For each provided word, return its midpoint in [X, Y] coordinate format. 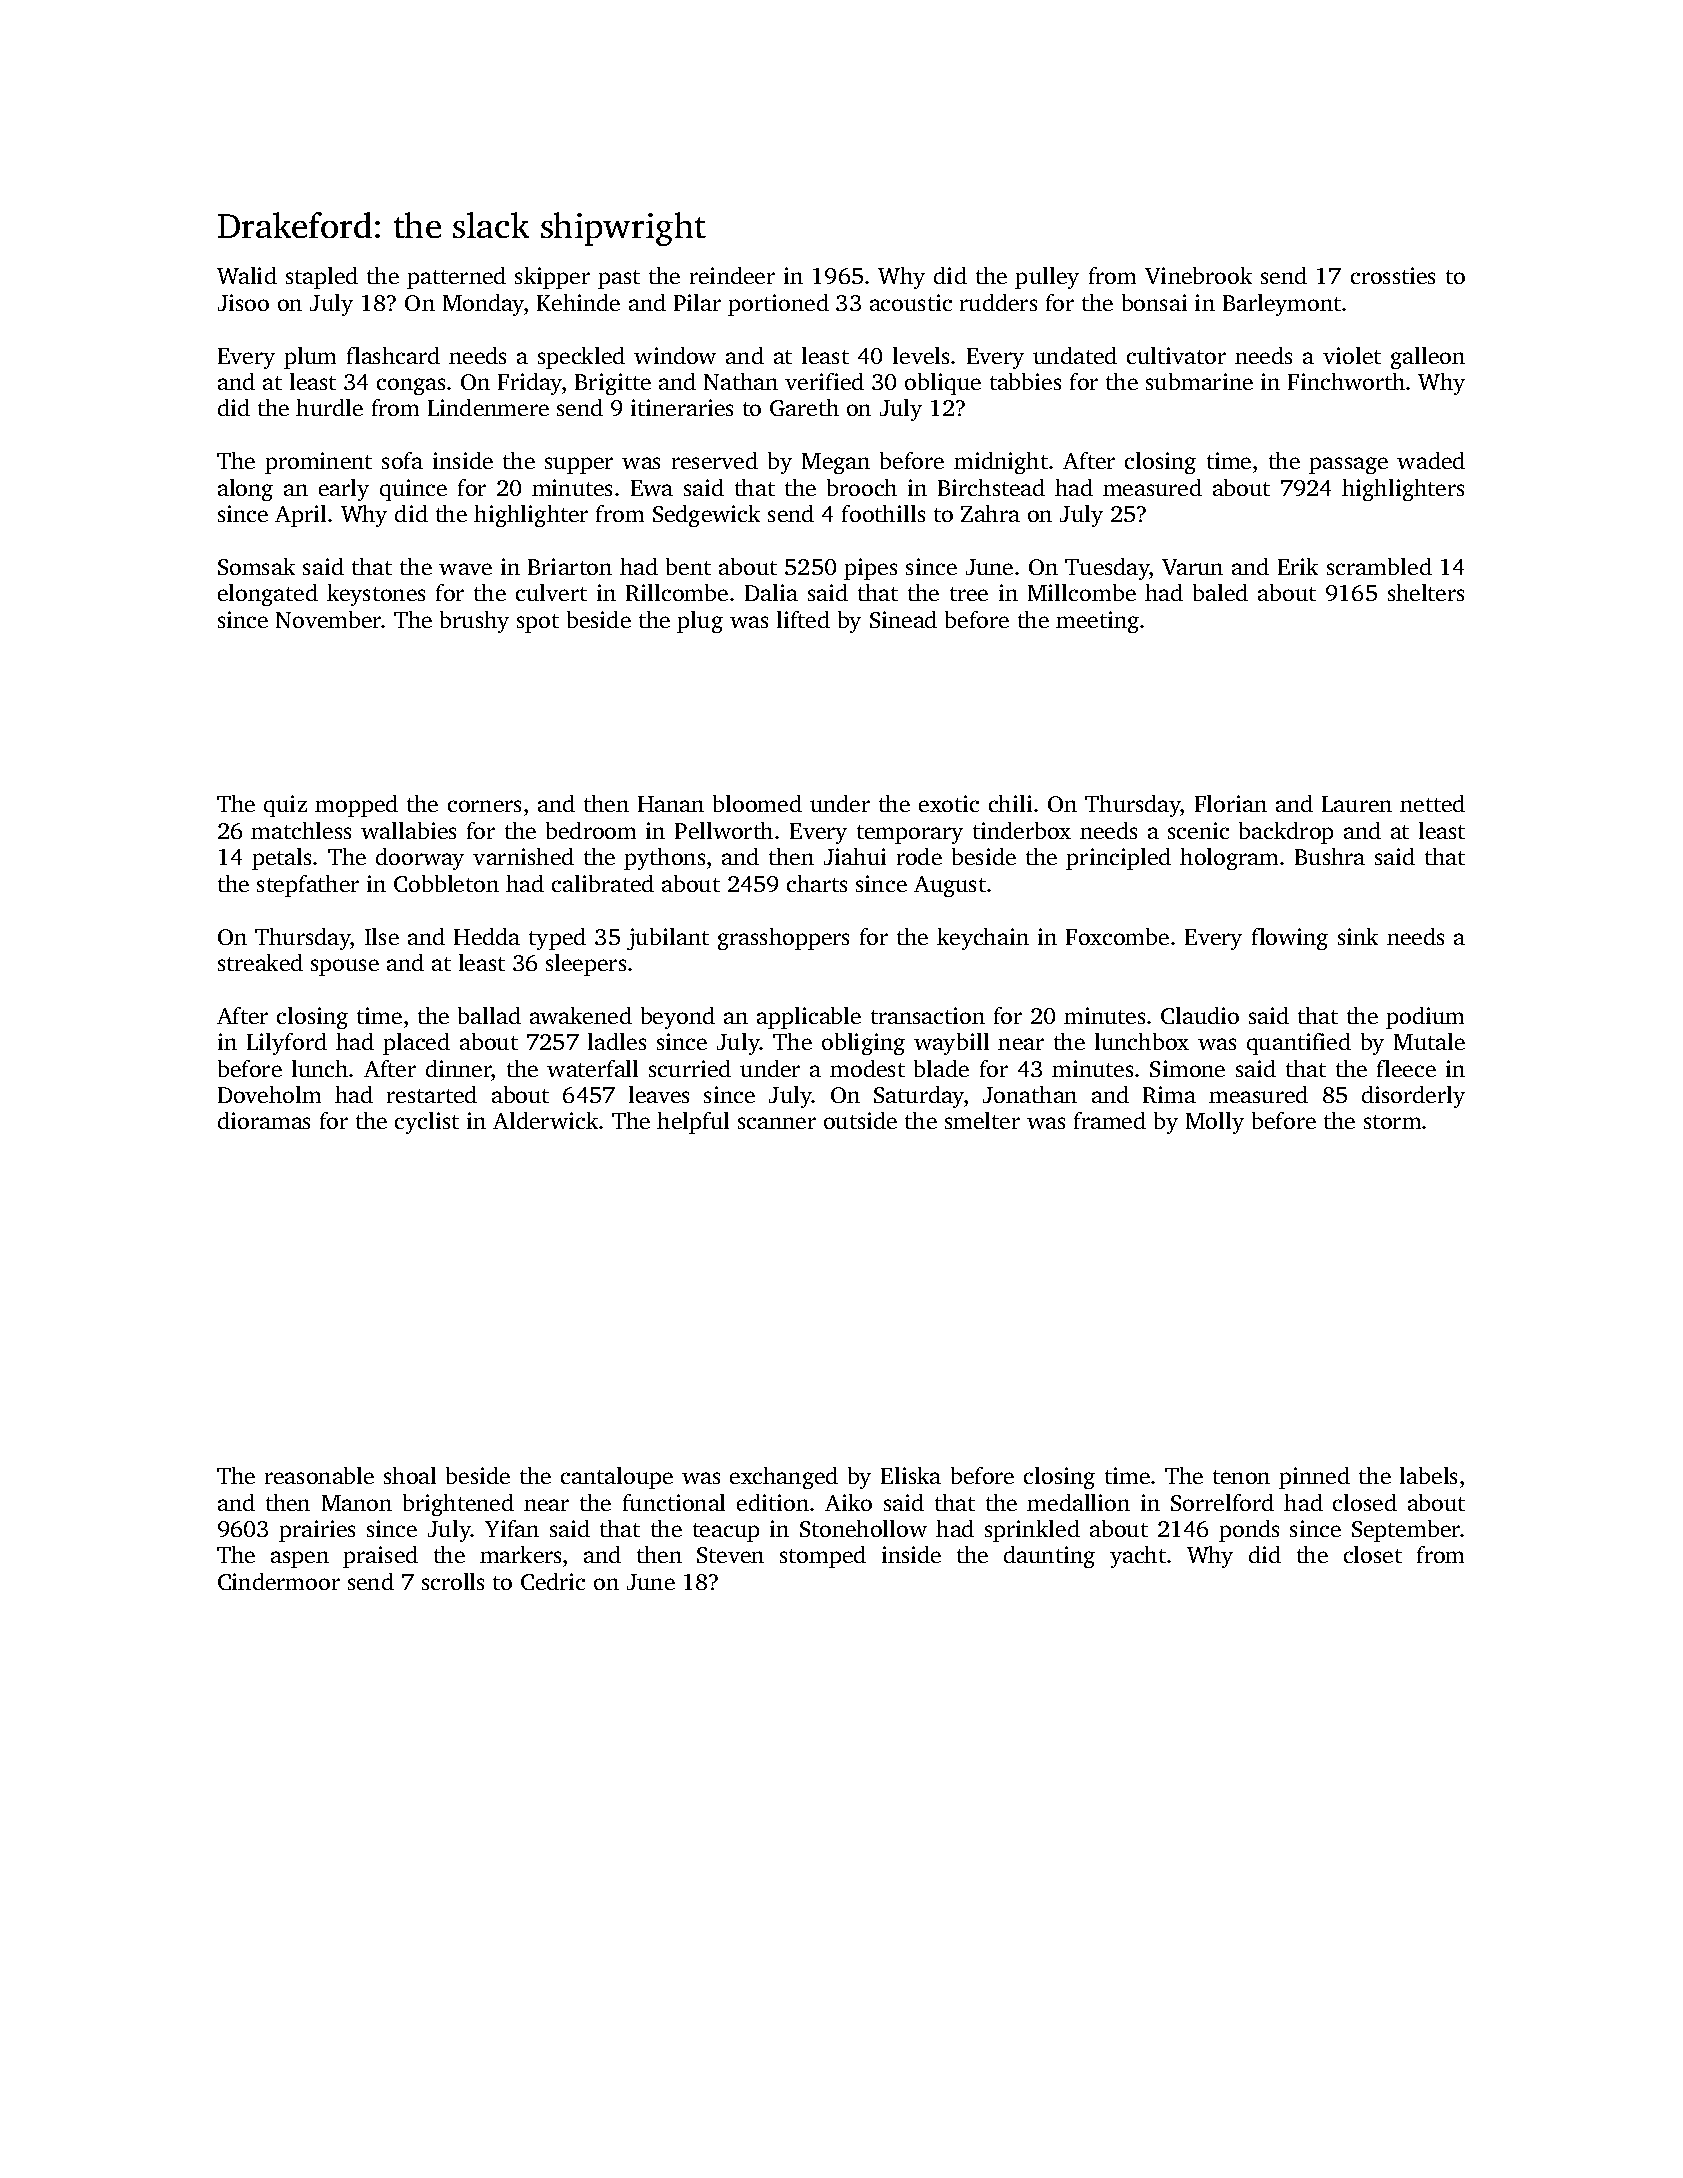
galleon [1428, 358]
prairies [317, 1531]
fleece [1406, 1068]
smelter [982, 1120]
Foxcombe [1117, 936]
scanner [777, 1123]
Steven [730, 1555]
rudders [998, 302]
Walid [247, 275]
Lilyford [287, 1044]
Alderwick [545, 1120]
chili [1010, 803]
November [329, 619]
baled [1220, 592]
